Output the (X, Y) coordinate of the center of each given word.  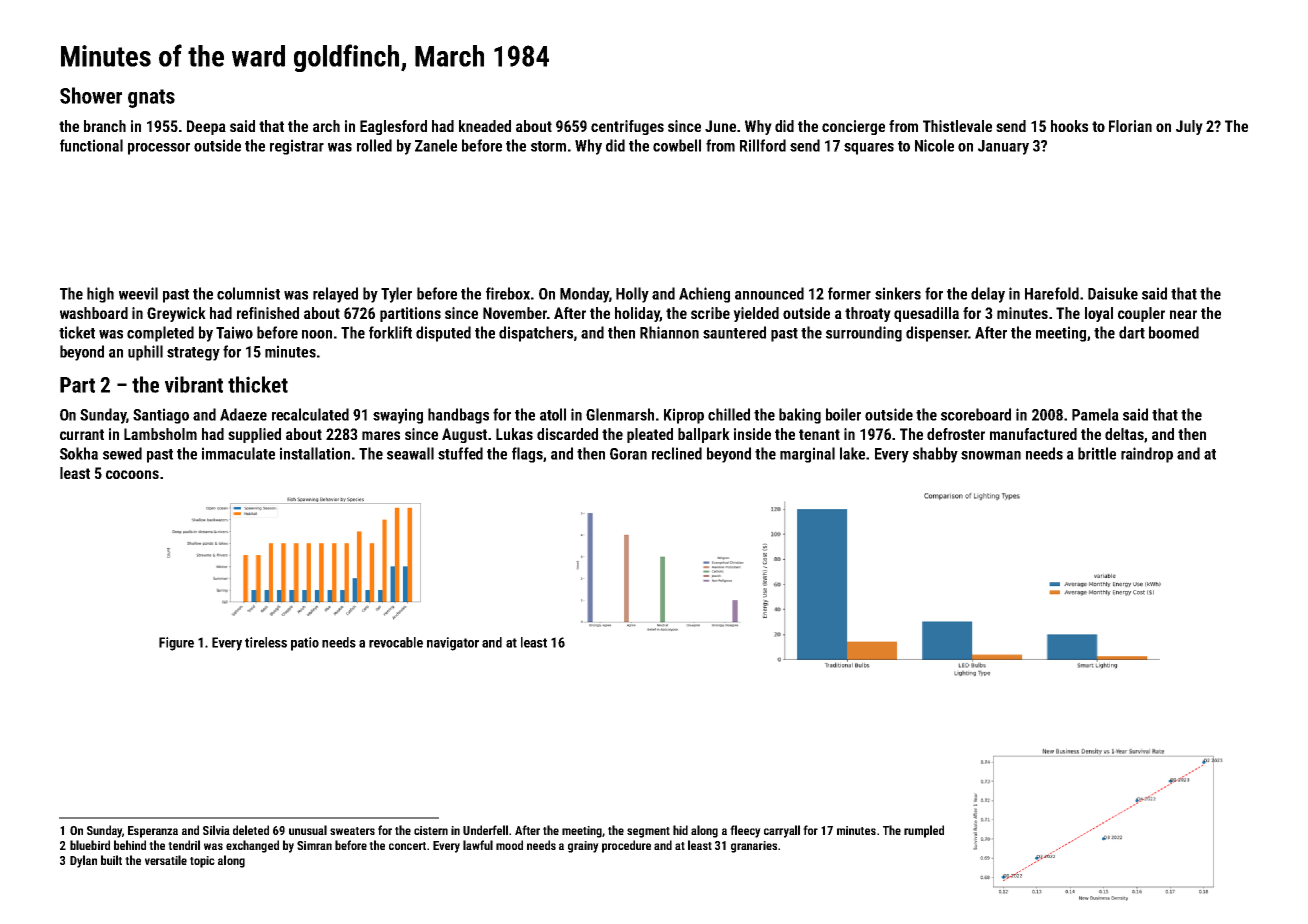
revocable (396, 642)
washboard (94, 313)
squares (869, 149)
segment (648, 832)
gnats (151, 98)
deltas (1124, 434)
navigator (453, 644)
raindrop (1147, 455)
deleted (251, 830)
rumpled (924, 831)
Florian (1130, 126)
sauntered (734, 332)
